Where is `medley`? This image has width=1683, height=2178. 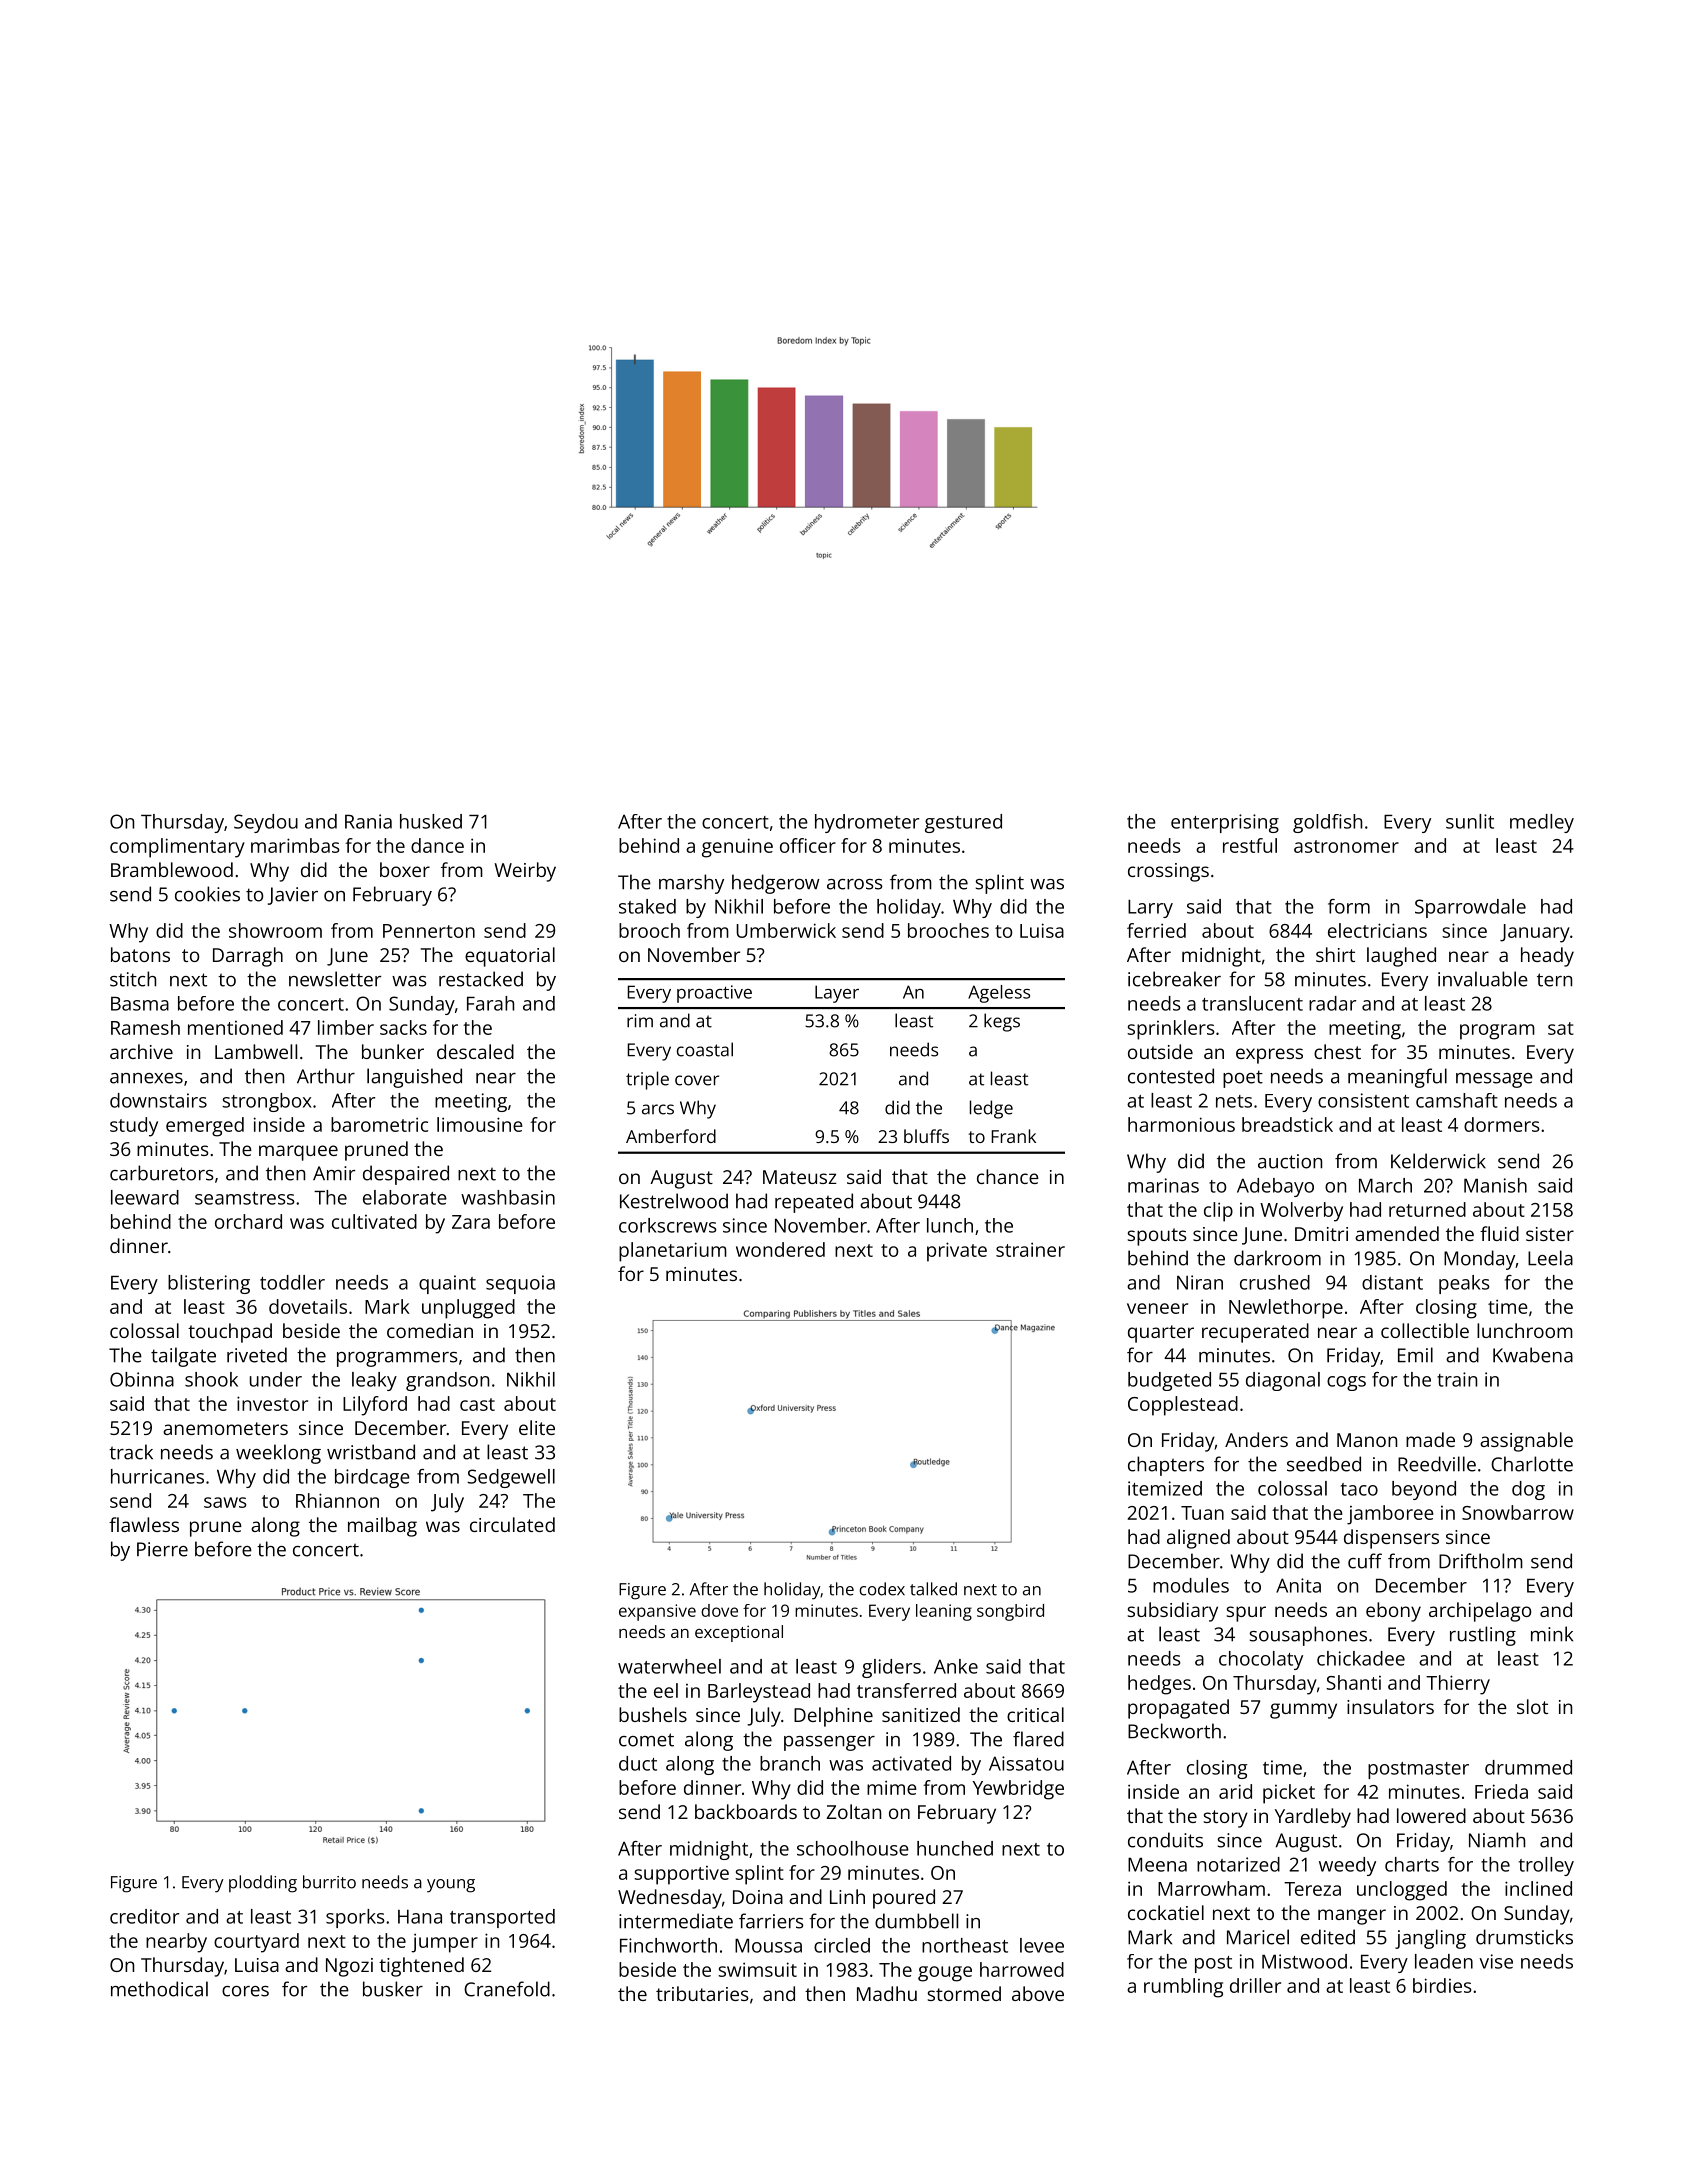 medley is located at coordinates (1542, 823).
